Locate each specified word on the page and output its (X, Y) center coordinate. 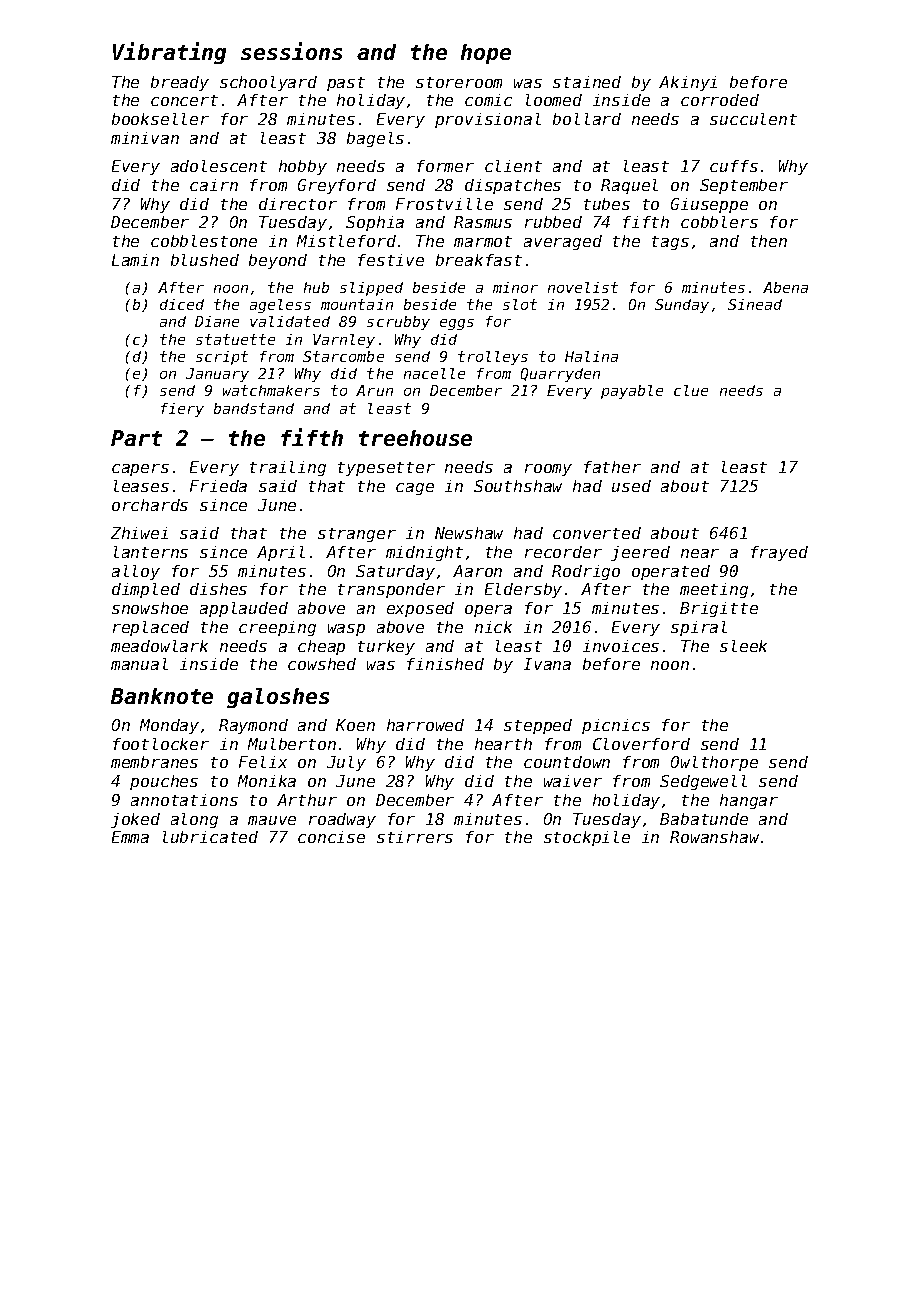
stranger (357, 535)
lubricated (210, 837)
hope (486, 54)
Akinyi (688, 83)
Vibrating (169, 53)
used (631, 486)
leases (141, 486)
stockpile (587, 838)
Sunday (682, 306)
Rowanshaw (714, 837)
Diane (217, 321)
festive (391, 260)
